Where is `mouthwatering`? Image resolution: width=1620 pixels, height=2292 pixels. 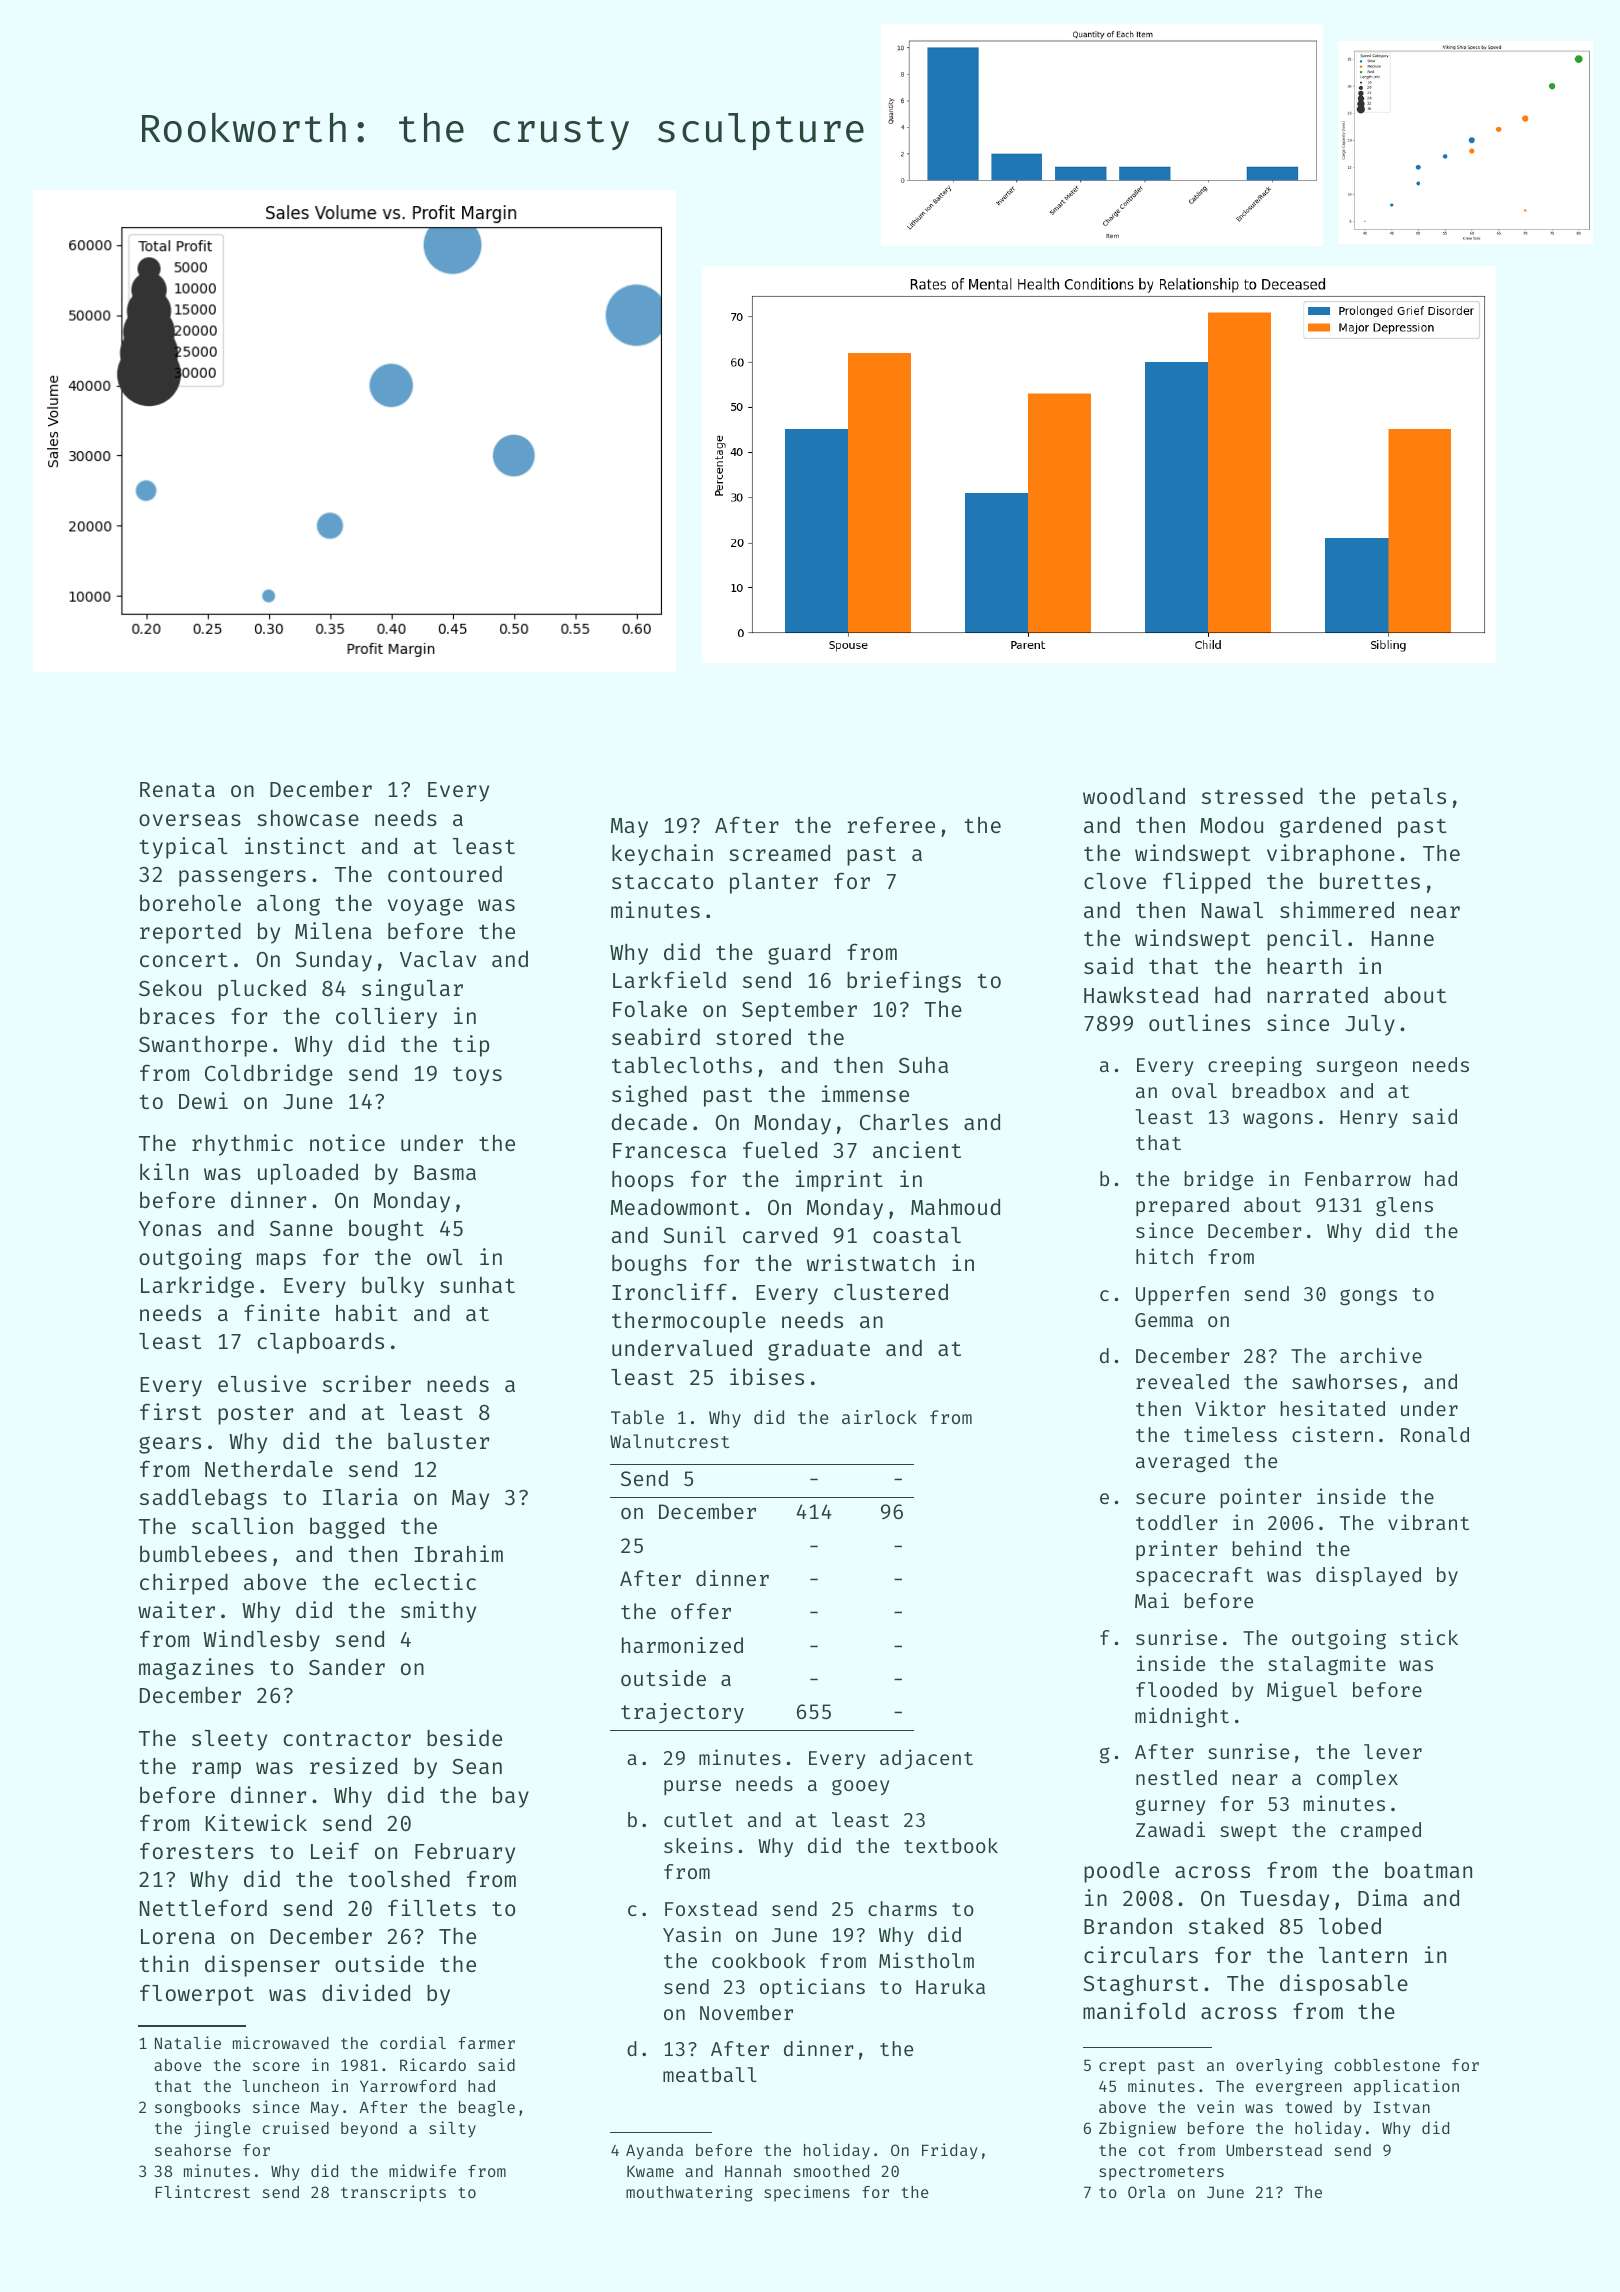
mouthwatering is located at coordinates (689, 2193).
